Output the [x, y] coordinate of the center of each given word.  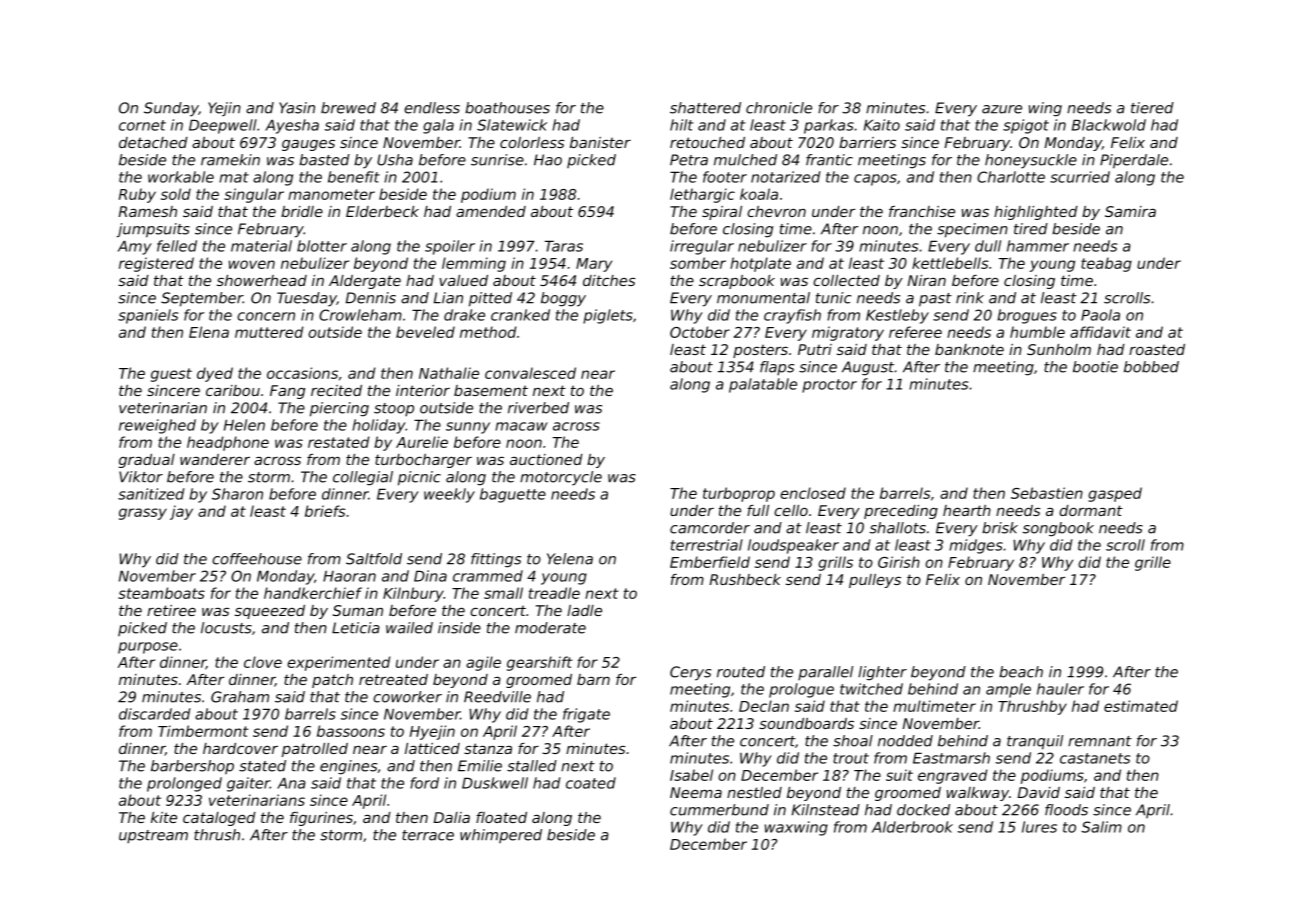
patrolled [315, 750]
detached [153, 142]
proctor [829, 386]
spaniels [148, 316]
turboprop [739, 494]
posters [760, 351]
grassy [143, 514]
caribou [233, 390]
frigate [586, 715]
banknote [969, 349]
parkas [829, 126]
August [868, 368]
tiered [1152, 108]
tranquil [1035, 742]
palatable [763, 385]
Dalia [451, 817]
